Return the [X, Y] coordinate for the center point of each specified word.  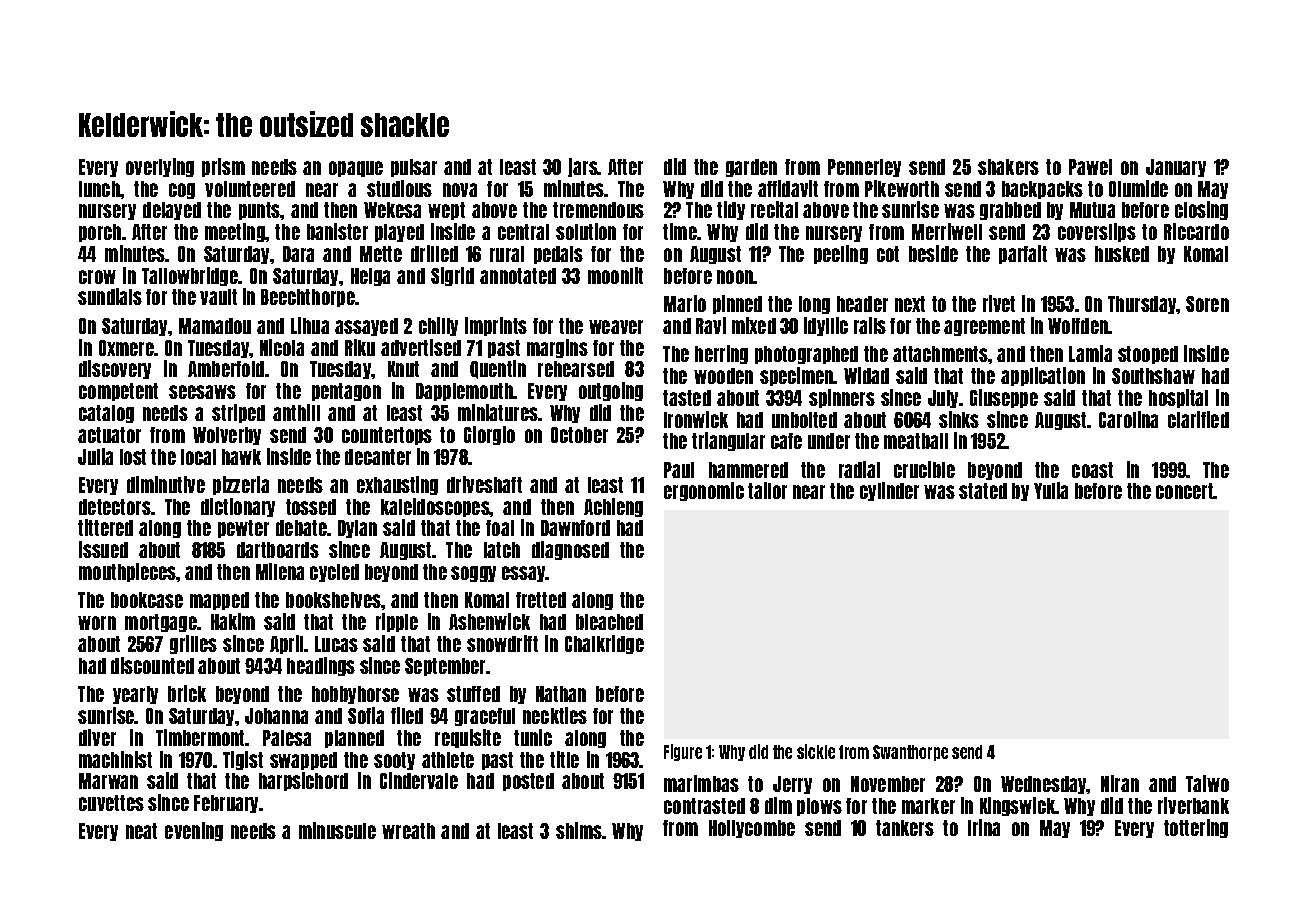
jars [583, 167]
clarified [1198, 419]
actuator [109, 435]
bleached [609, 622]
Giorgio [489, 435]
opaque [356, 169]
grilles [193, 644]
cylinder [889, 491]
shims [579, 830]
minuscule [337, 830]
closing [1201, 210]
